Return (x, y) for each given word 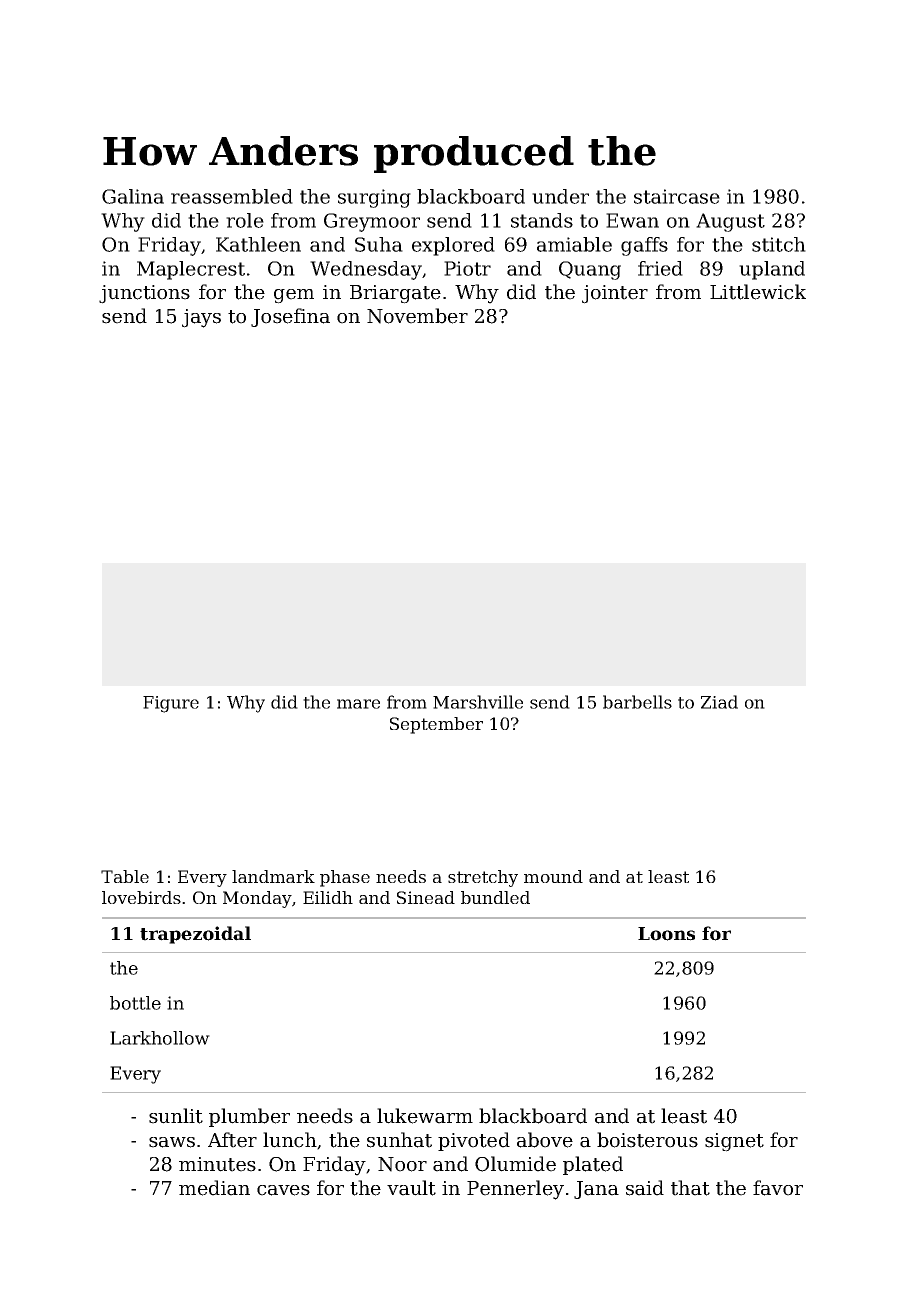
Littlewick (758, 292)
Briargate (395, 294)
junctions (144, 294)
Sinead (426, 897)
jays (201, 318)
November (417, 316)
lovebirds (141, 897)
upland (772, 270)
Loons (666, 934)
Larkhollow (160, 1038)
